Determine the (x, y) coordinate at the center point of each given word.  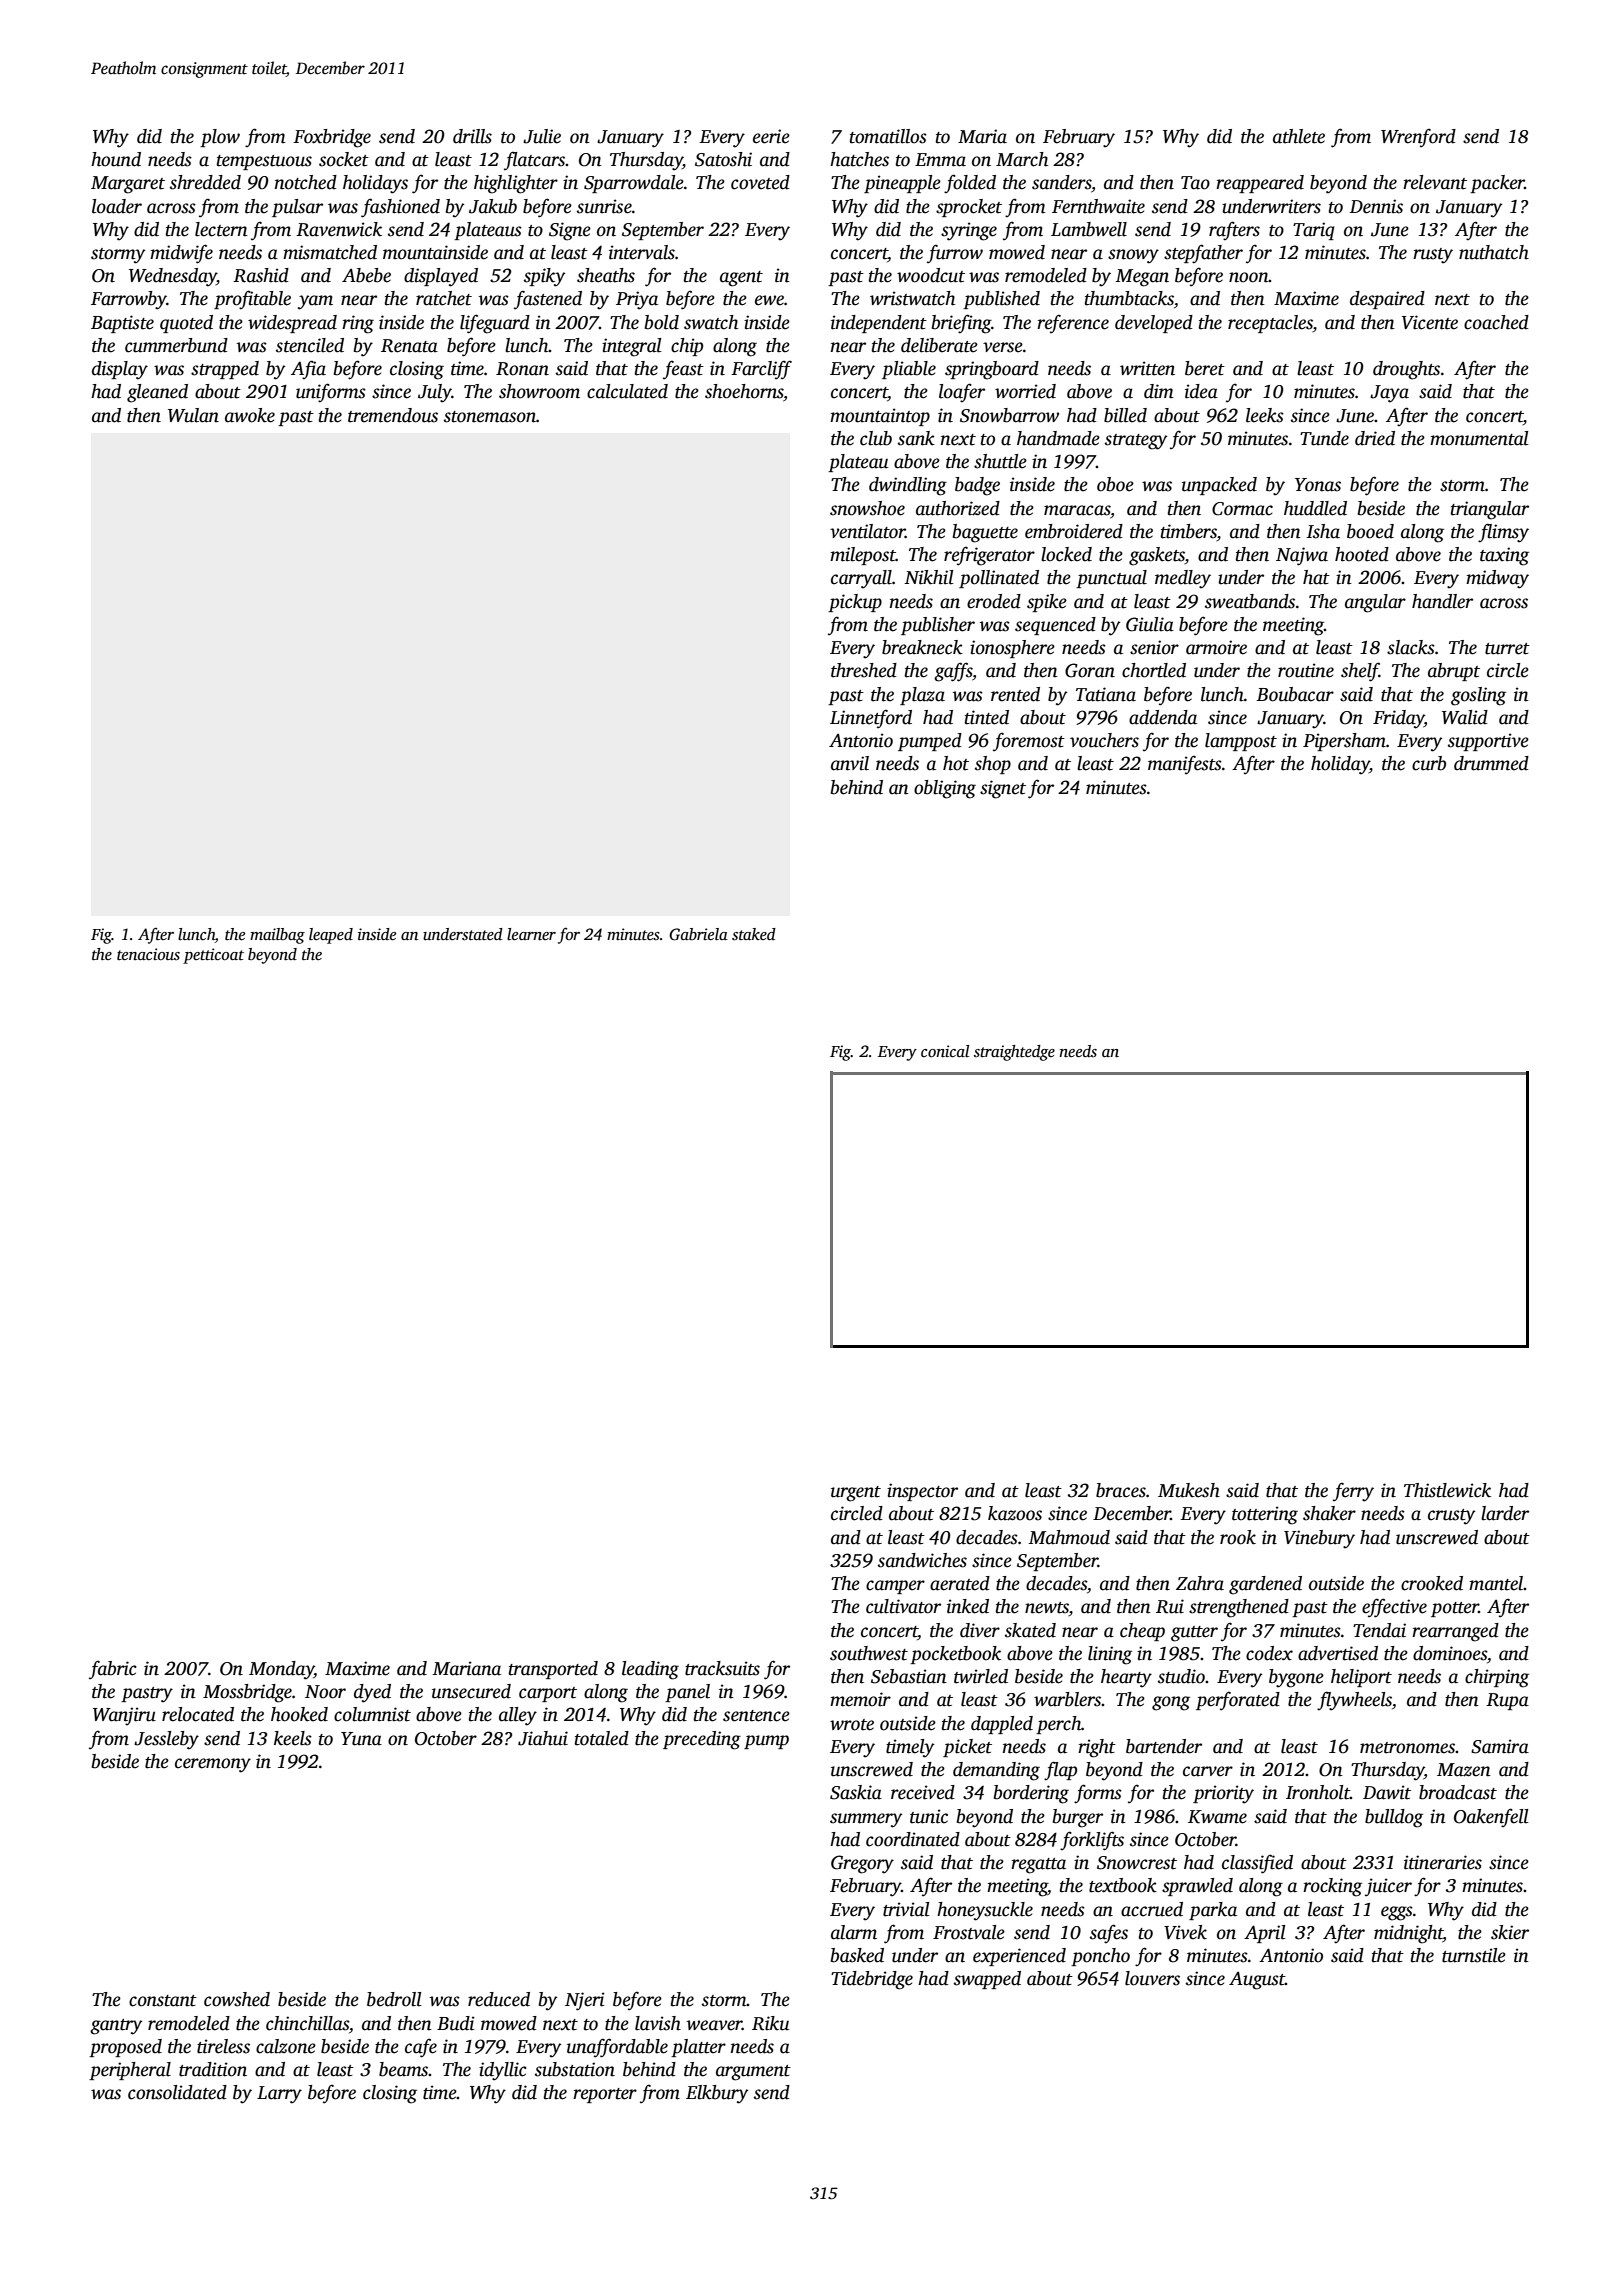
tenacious (148, 954)
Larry (279, 2095)
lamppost (1241, 742)
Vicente (1430, 322)
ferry (1353, 1492)
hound (116, 159)
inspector (922, 1492)
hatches (859, 159)
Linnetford (871, 719)
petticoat (213, 956)
